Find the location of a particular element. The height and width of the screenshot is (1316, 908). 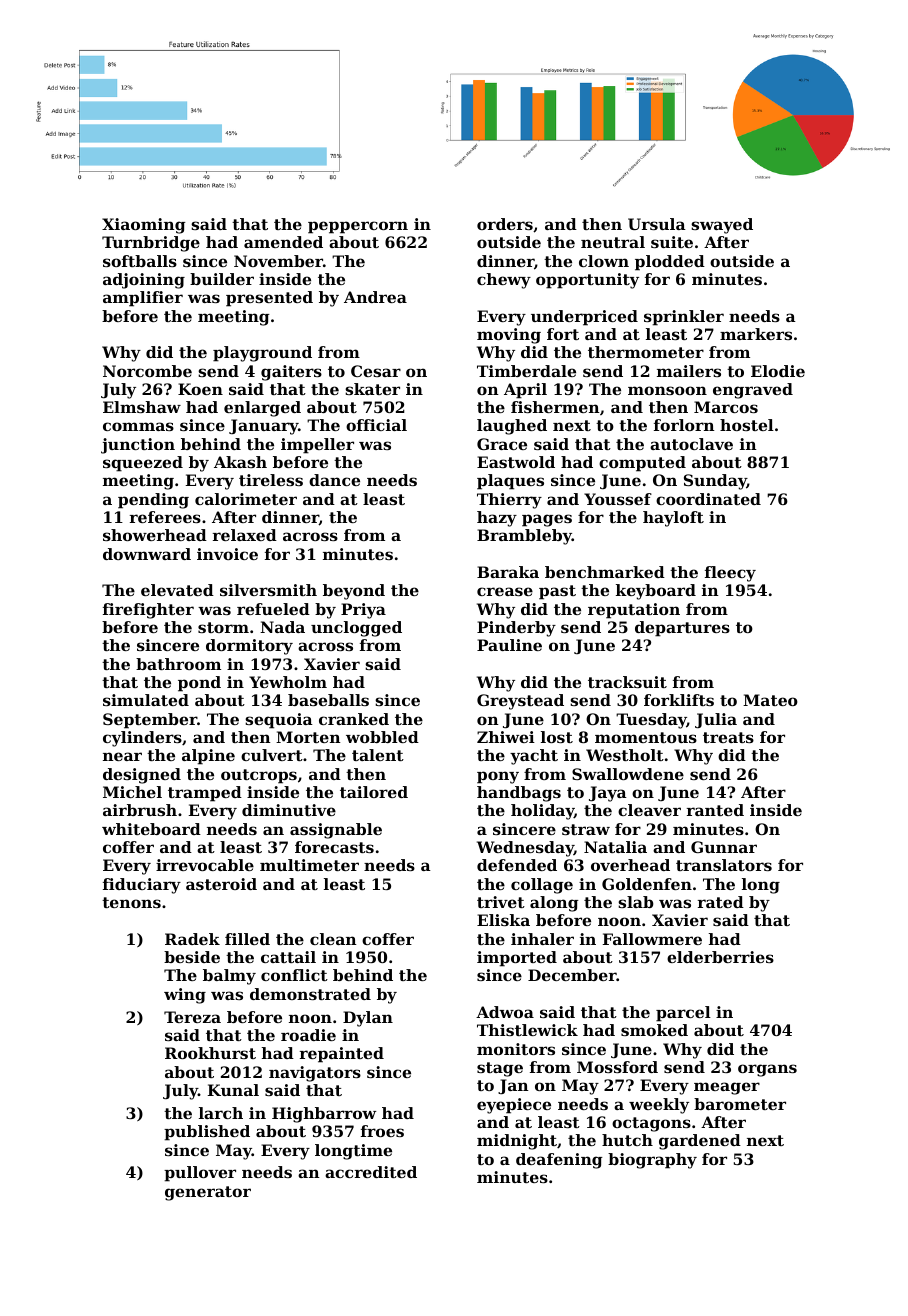

froes is located at coordinates (382, 1131).
